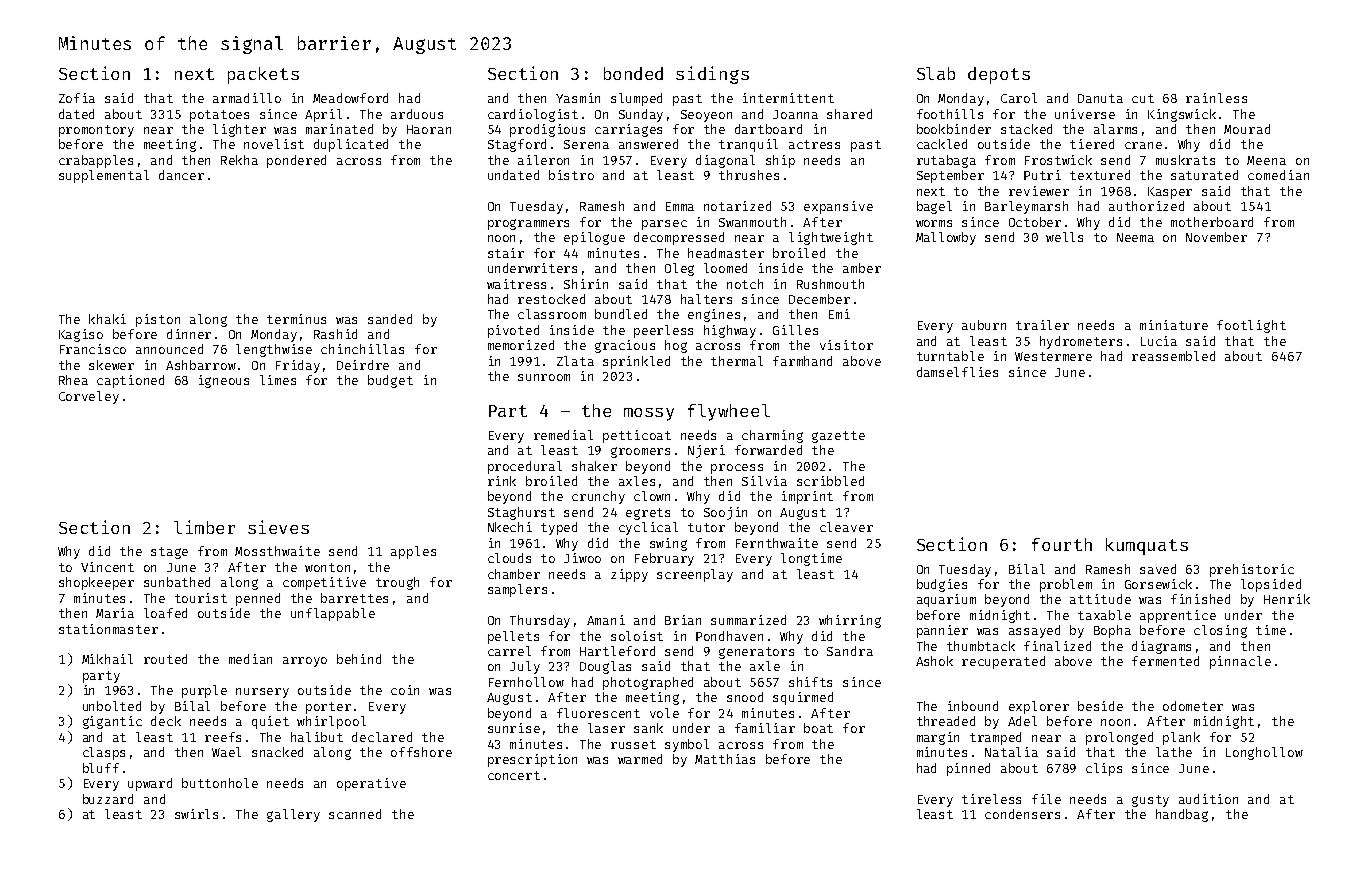  Describe the element at coordinates (640, 452) in the page. I see `groomers` at that location.
